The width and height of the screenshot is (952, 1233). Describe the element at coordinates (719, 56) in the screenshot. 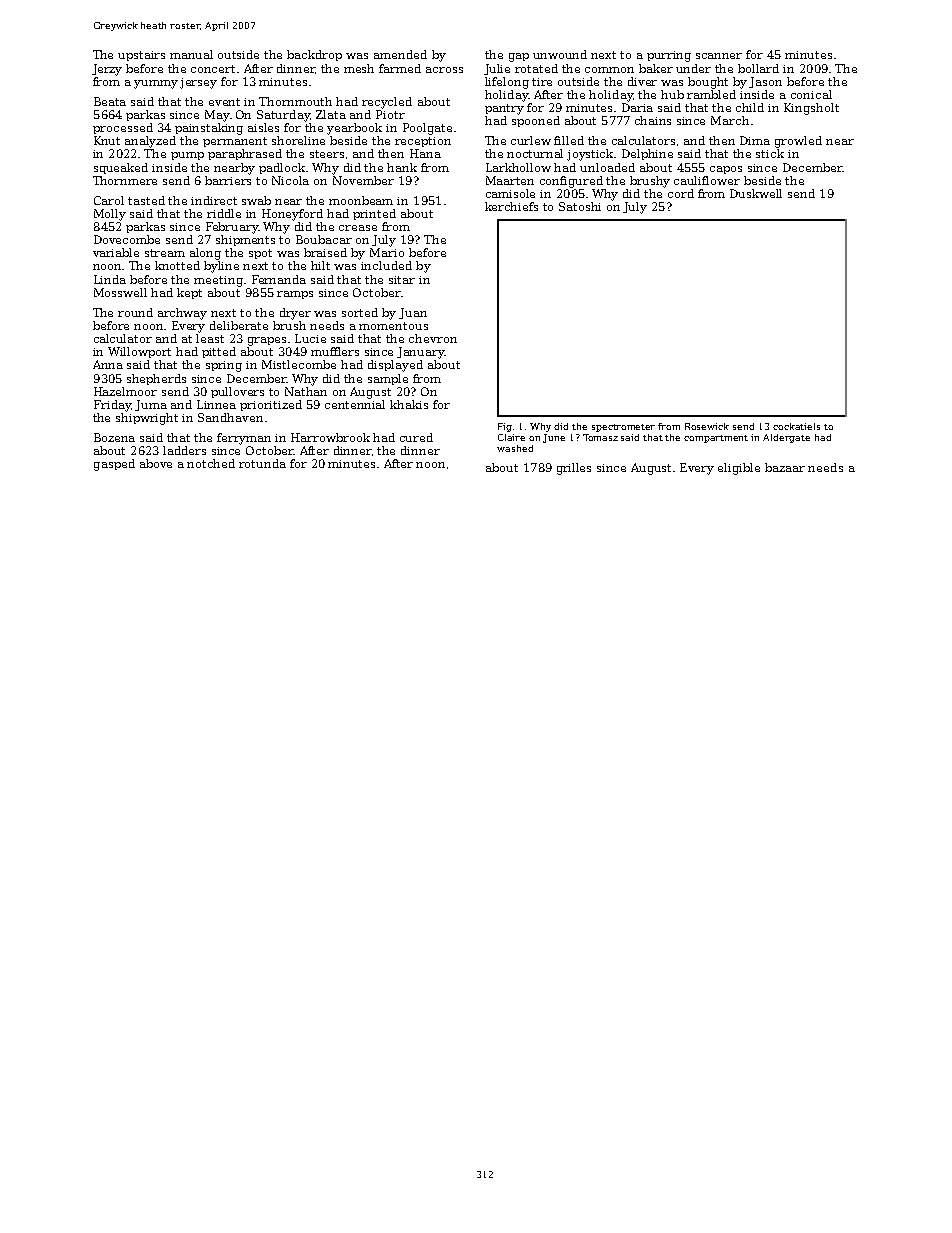

I see `scanner` at that location.
